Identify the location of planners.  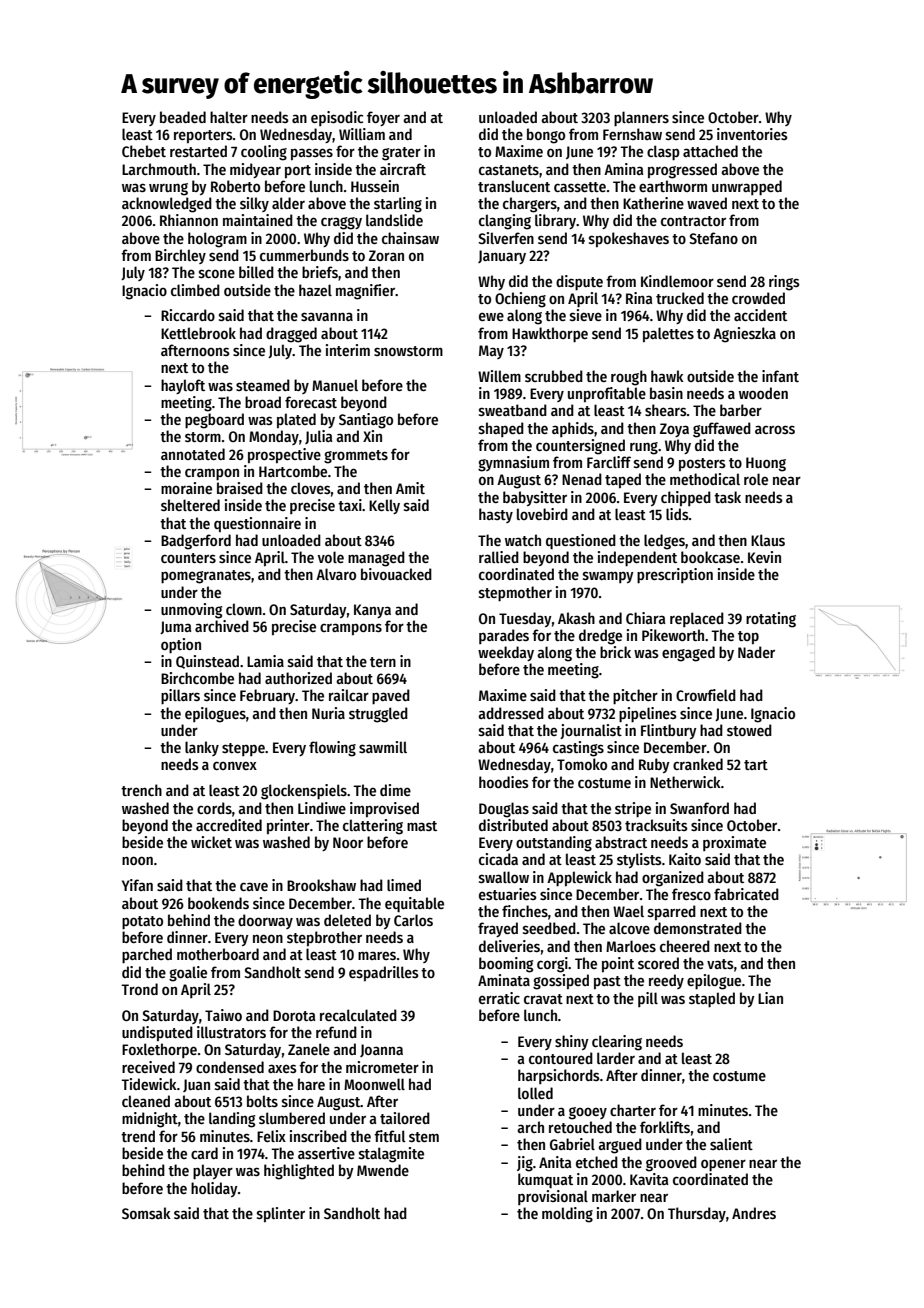
(641, 119).
